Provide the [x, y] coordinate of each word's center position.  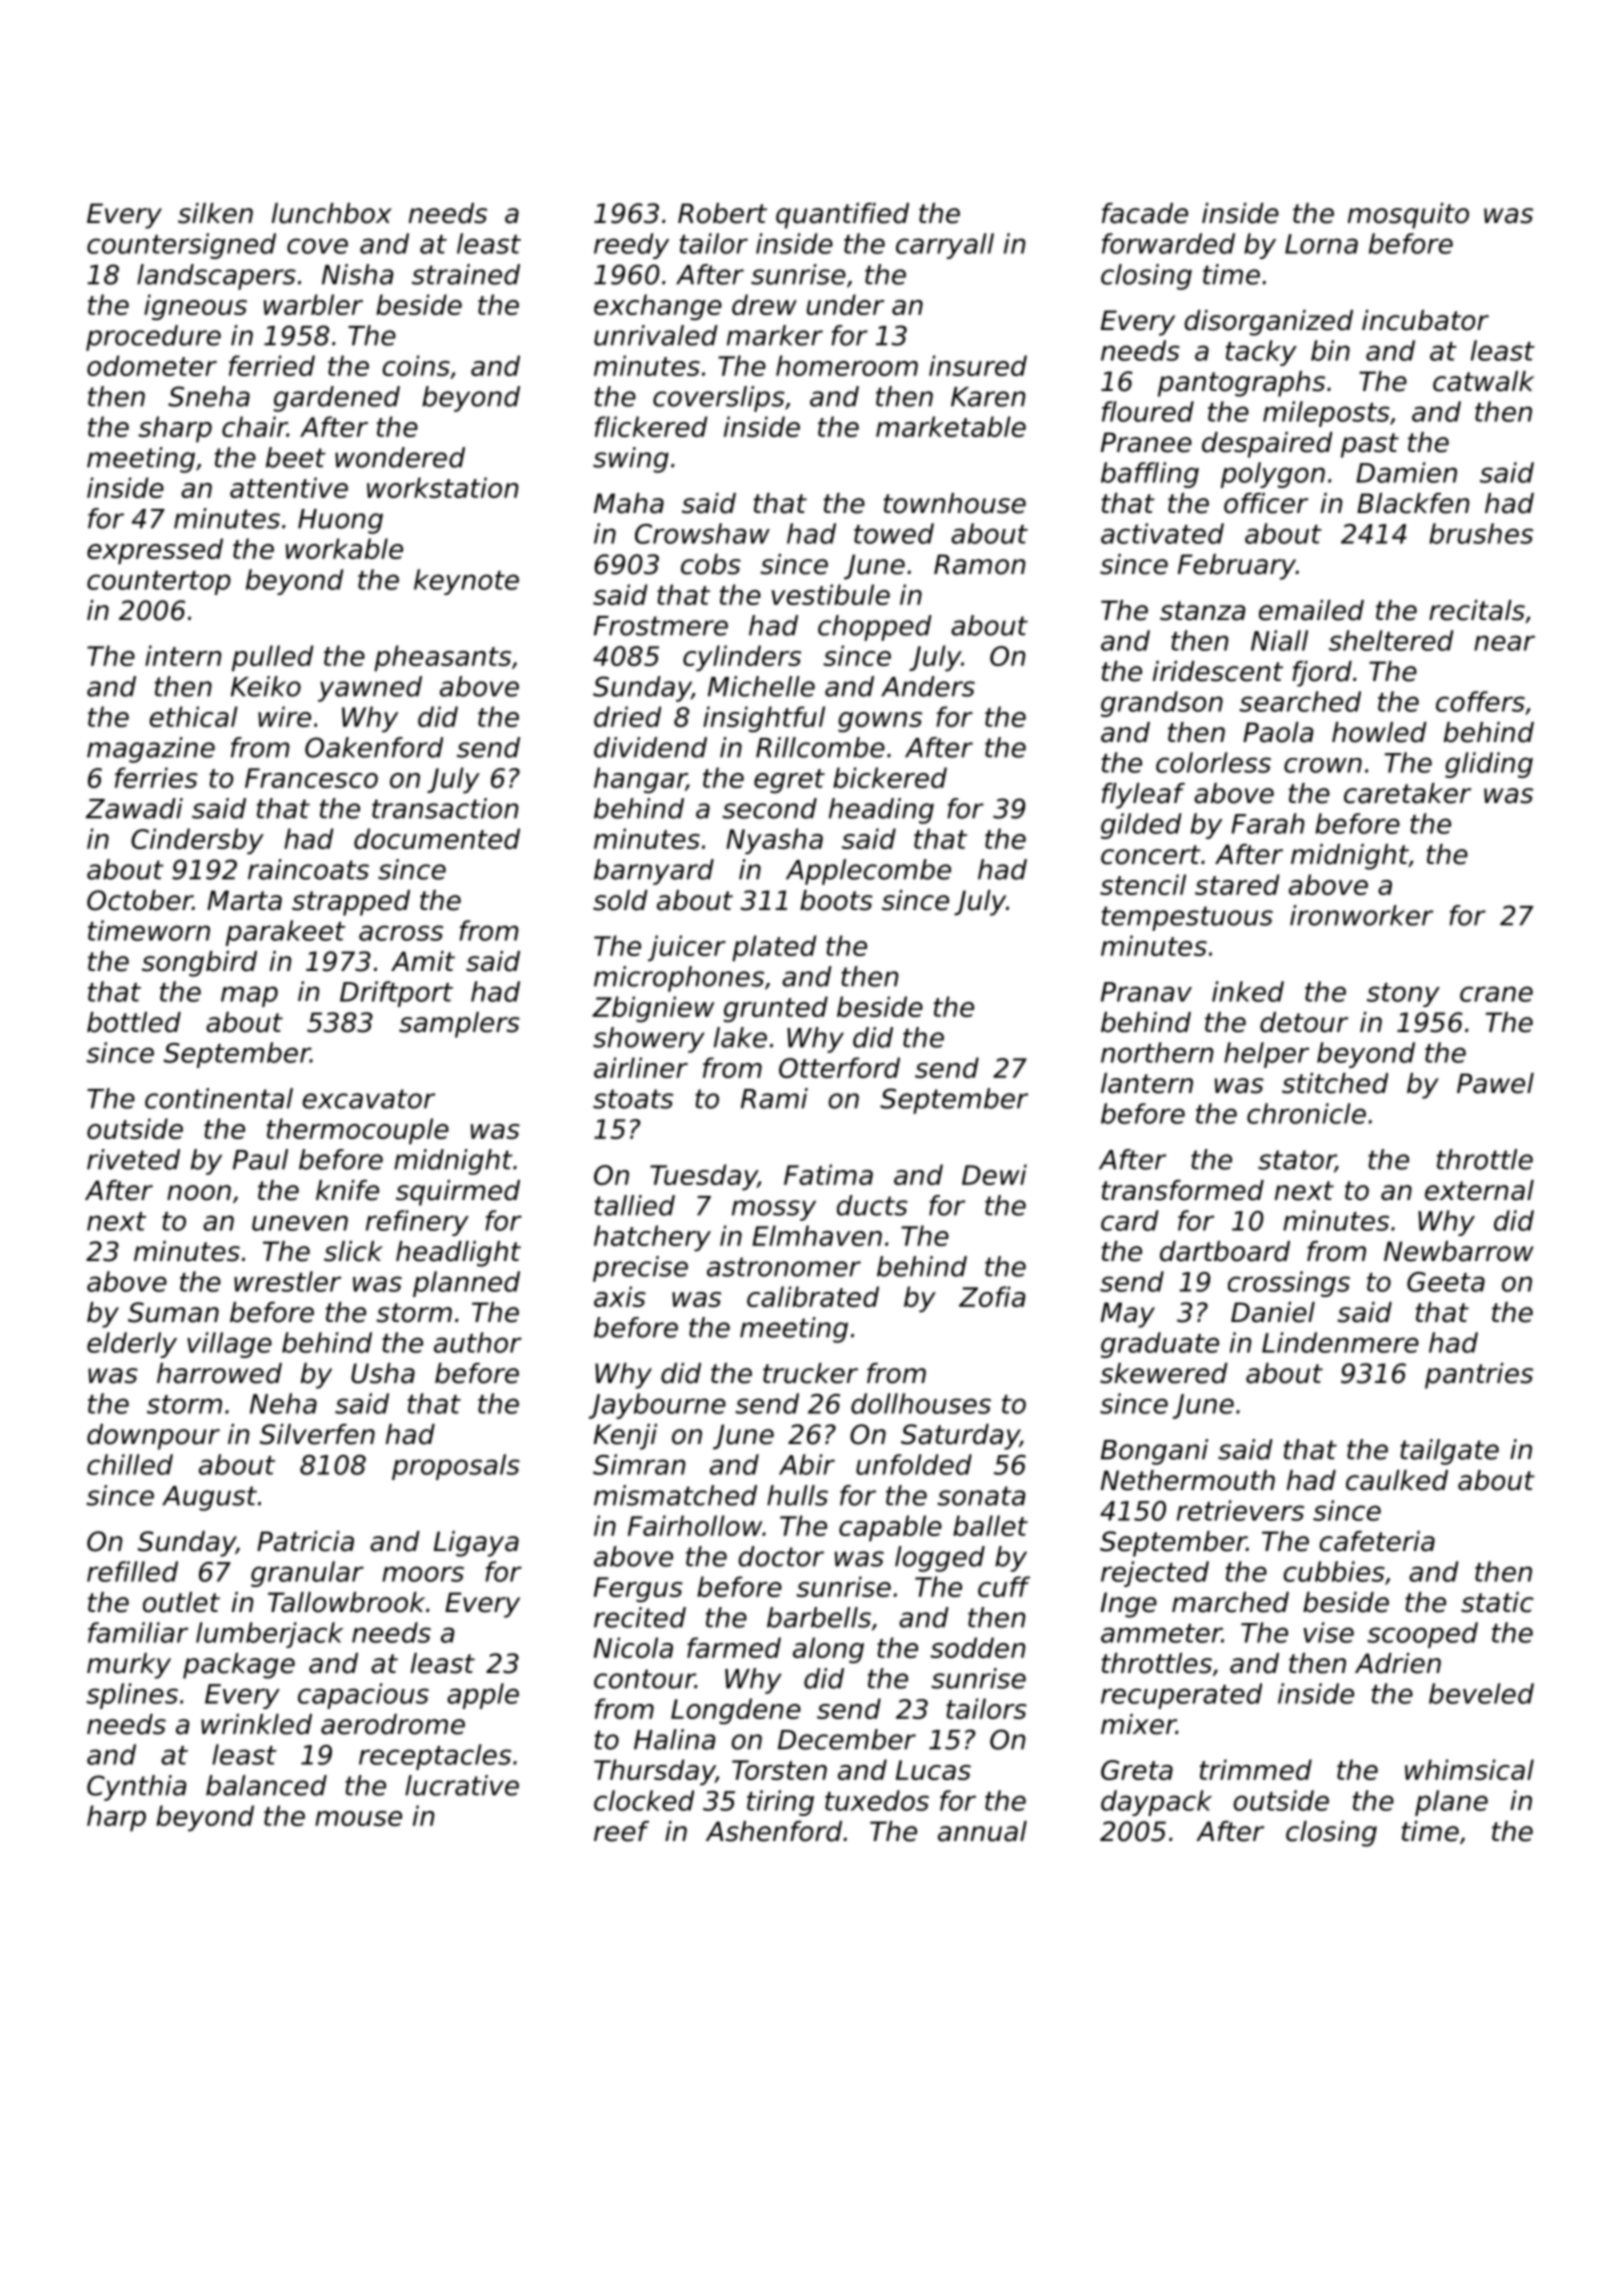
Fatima [828, 1174]
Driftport [396, 994]
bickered [890, 777]
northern [1157, 1052]
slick [353, 1251]
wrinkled [256, 1724]
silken [215, 213]
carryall [945, 246]
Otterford [839, 1067]
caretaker [1407, 793]
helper [1266, 1055]
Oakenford [374, 747]
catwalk [1483, 381]
